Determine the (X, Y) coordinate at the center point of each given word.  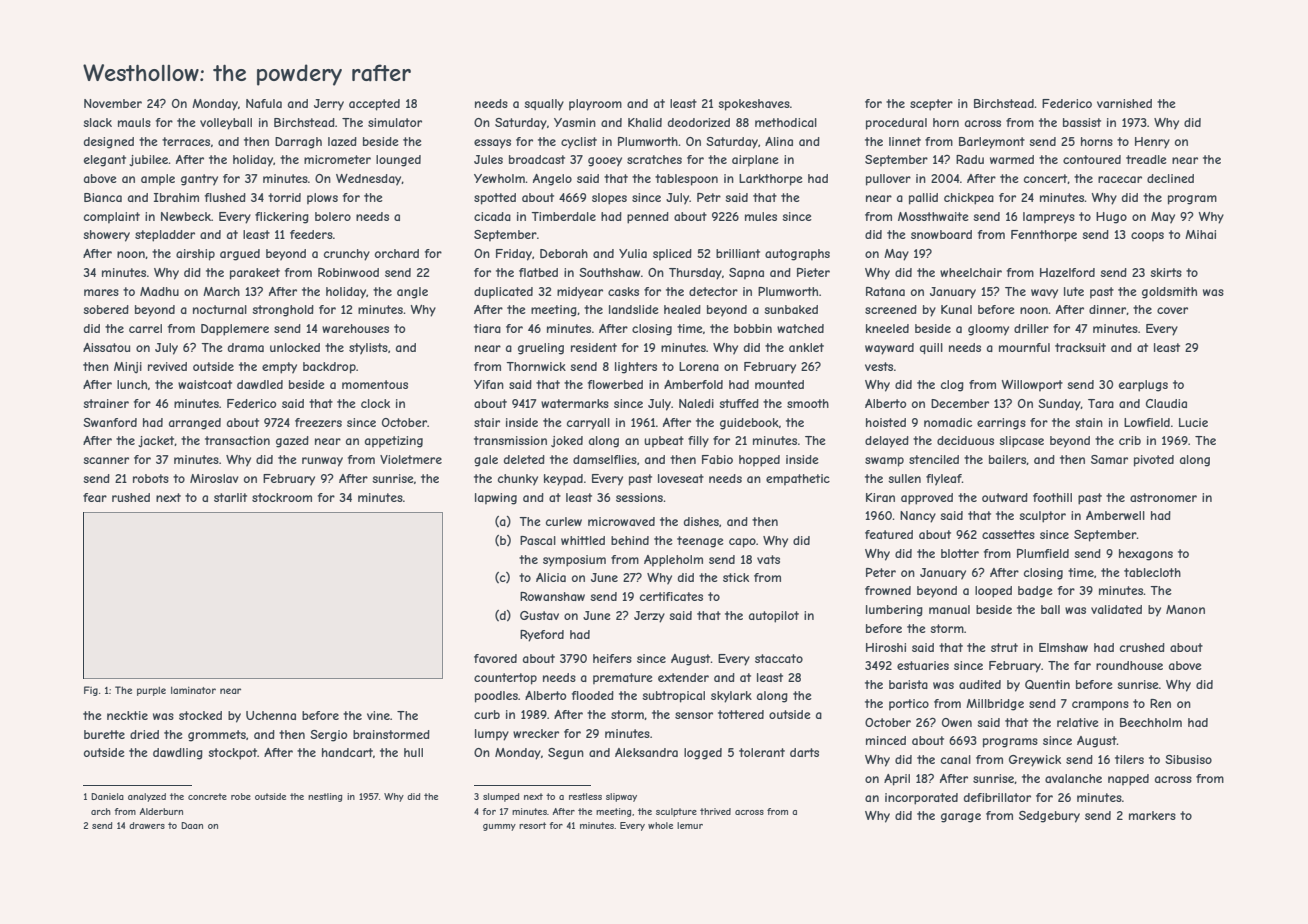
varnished (1124, 103)
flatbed (538, 272)
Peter (881, 572)
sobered (106, 309)
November (113, 103)
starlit (230, 497)
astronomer (1163, 497)
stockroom (282, 497)
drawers (147, 825)
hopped (759, 461)
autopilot (774, 617)
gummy (499, 827)
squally (544, 105)
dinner (1108, 310)
